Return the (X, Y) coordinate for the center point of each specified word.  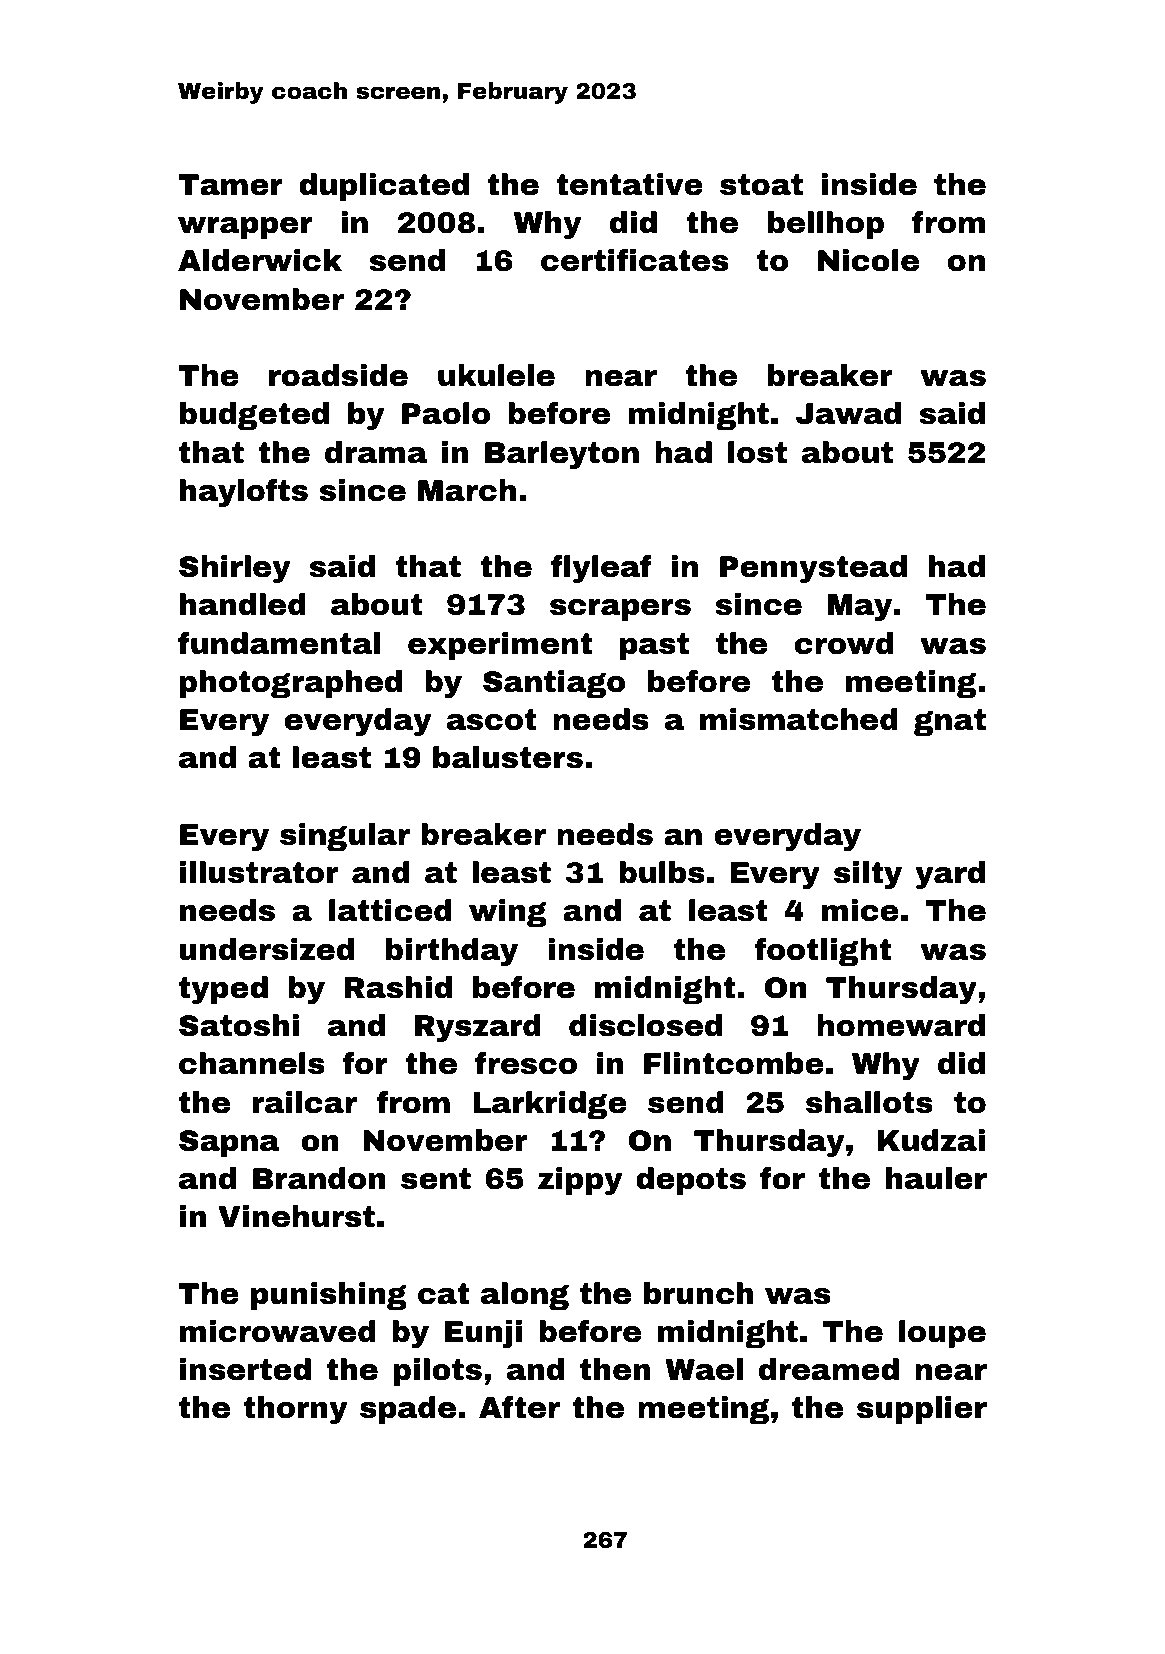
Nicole (868, 260)
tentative (629, 184)
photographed (291, 684)
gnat (950, 723)
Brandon (319, 1178)
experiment (500, 646)
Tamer (230, 185)
